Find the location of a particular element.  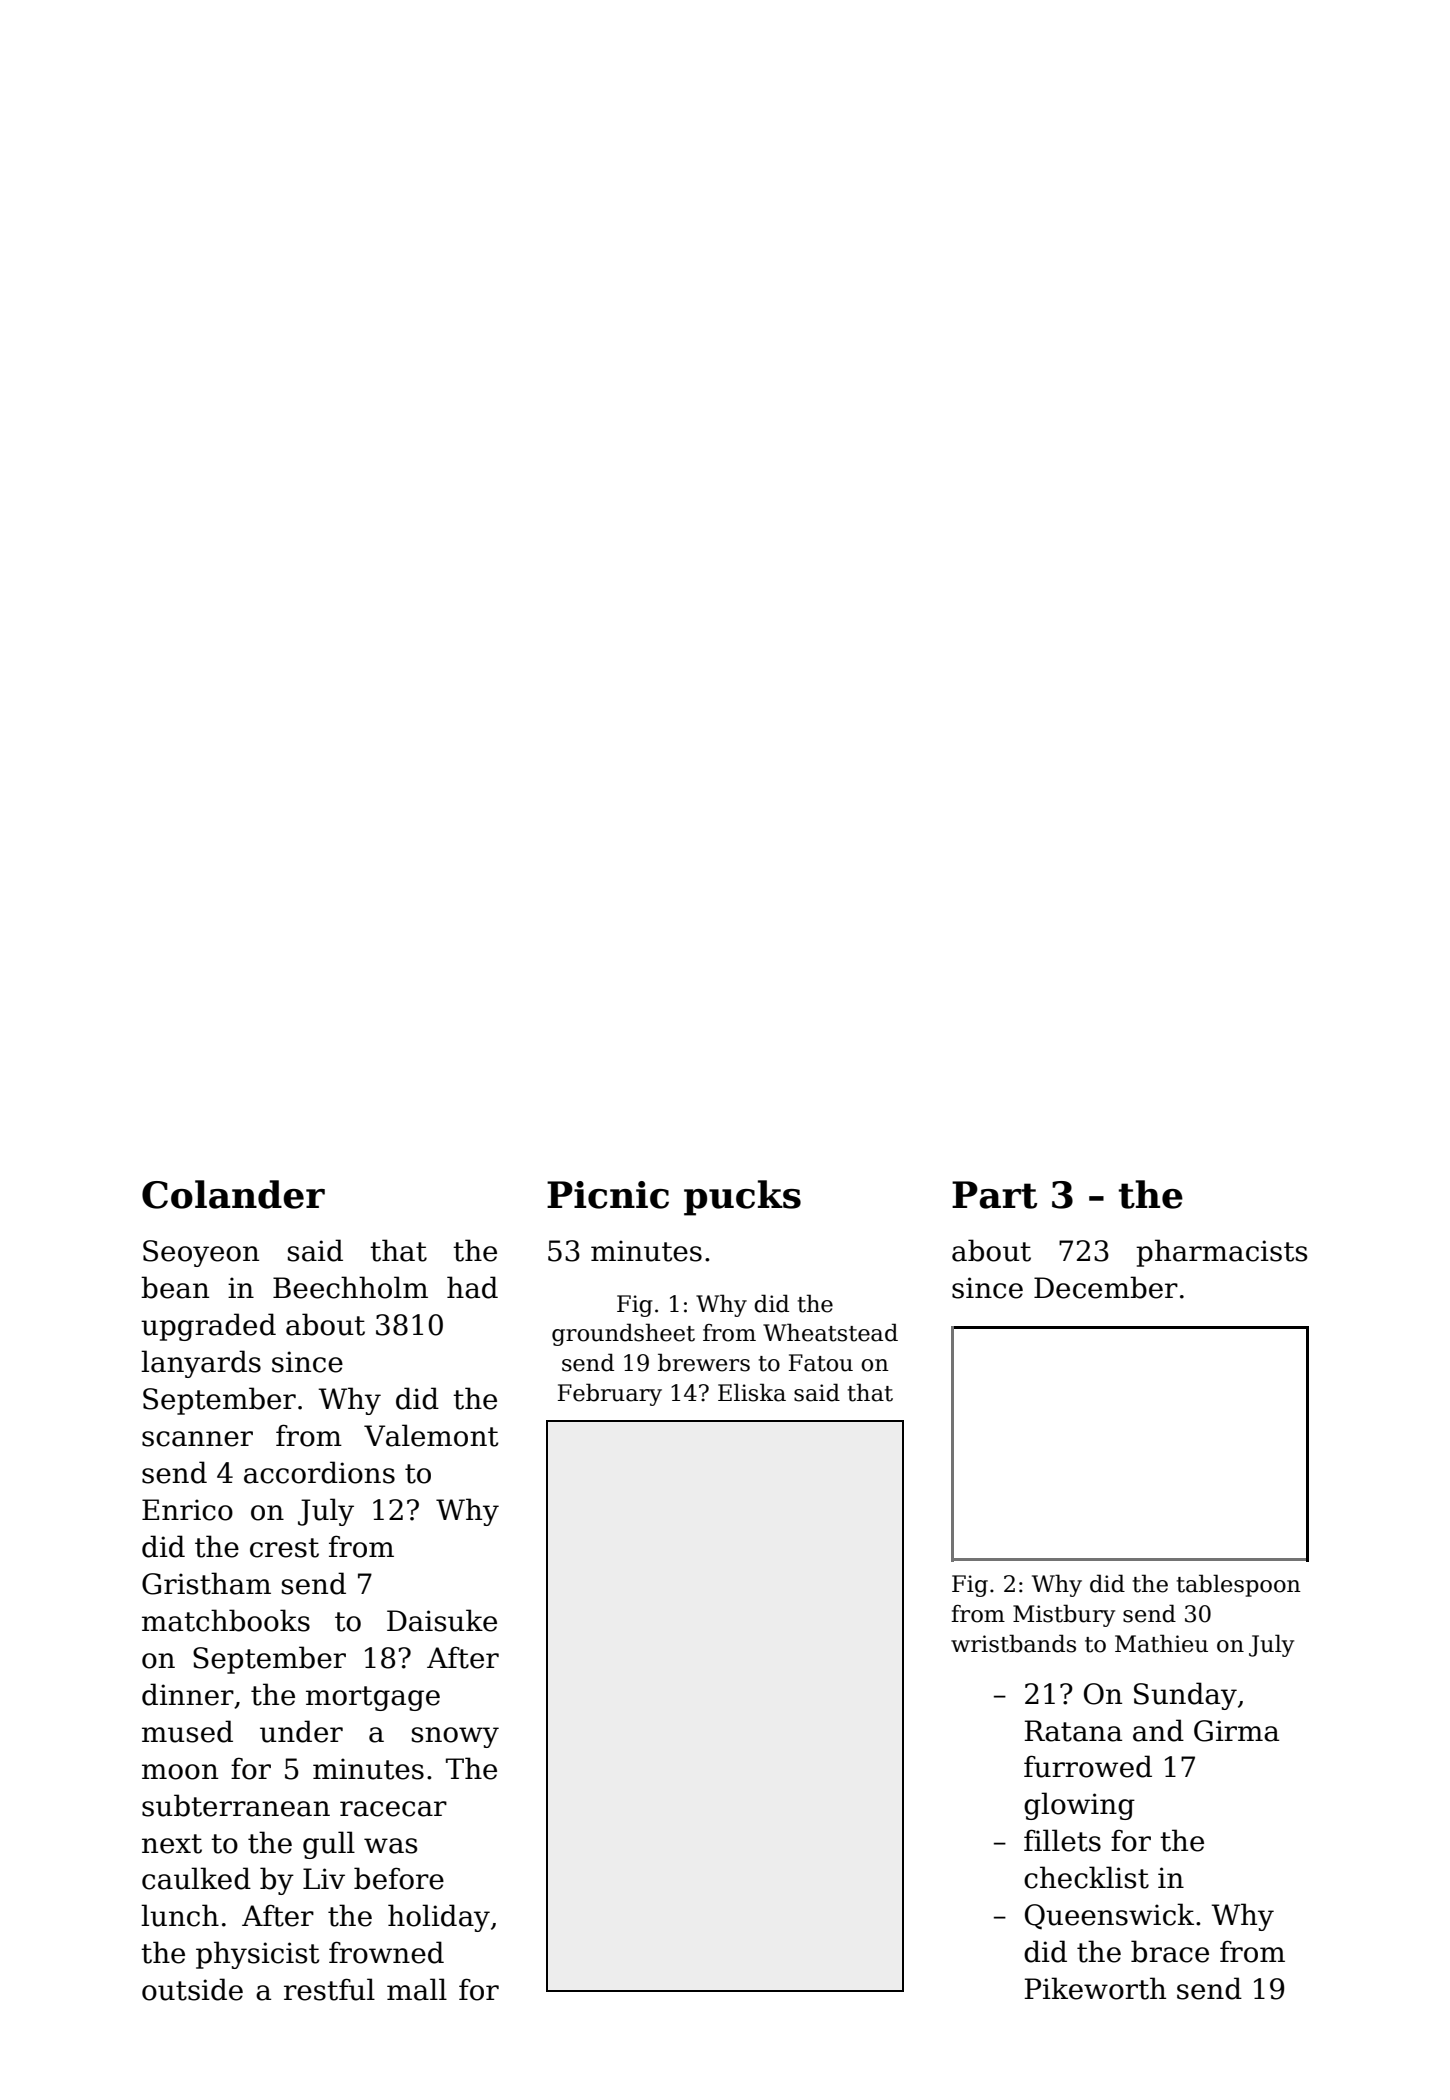

Mathieu is located at coordinates (1161, 1643).
